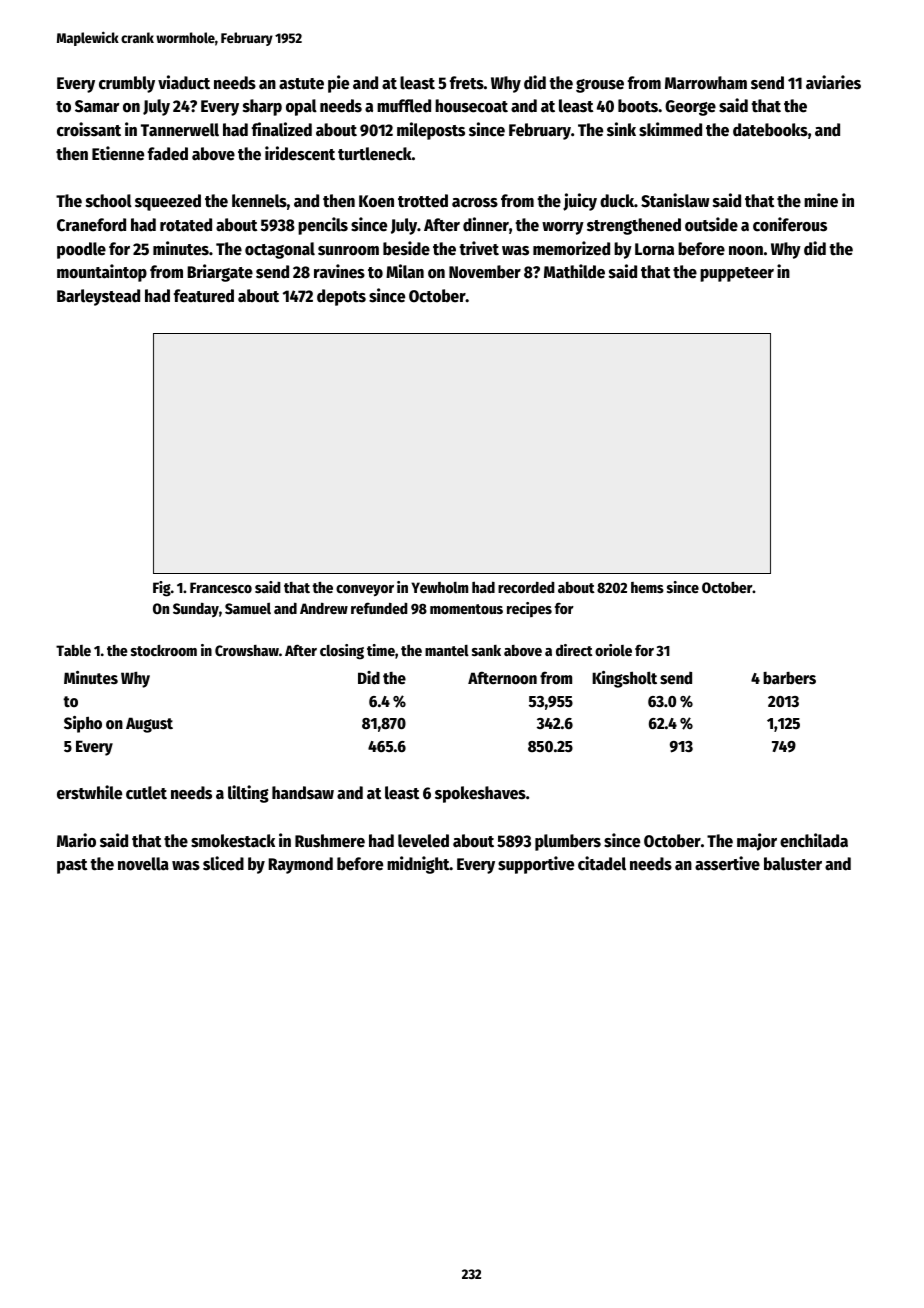 The image size is (924, 1308). Describe the element at coordinates (621, 129) in the screenshot. I see `sink` at that location.
